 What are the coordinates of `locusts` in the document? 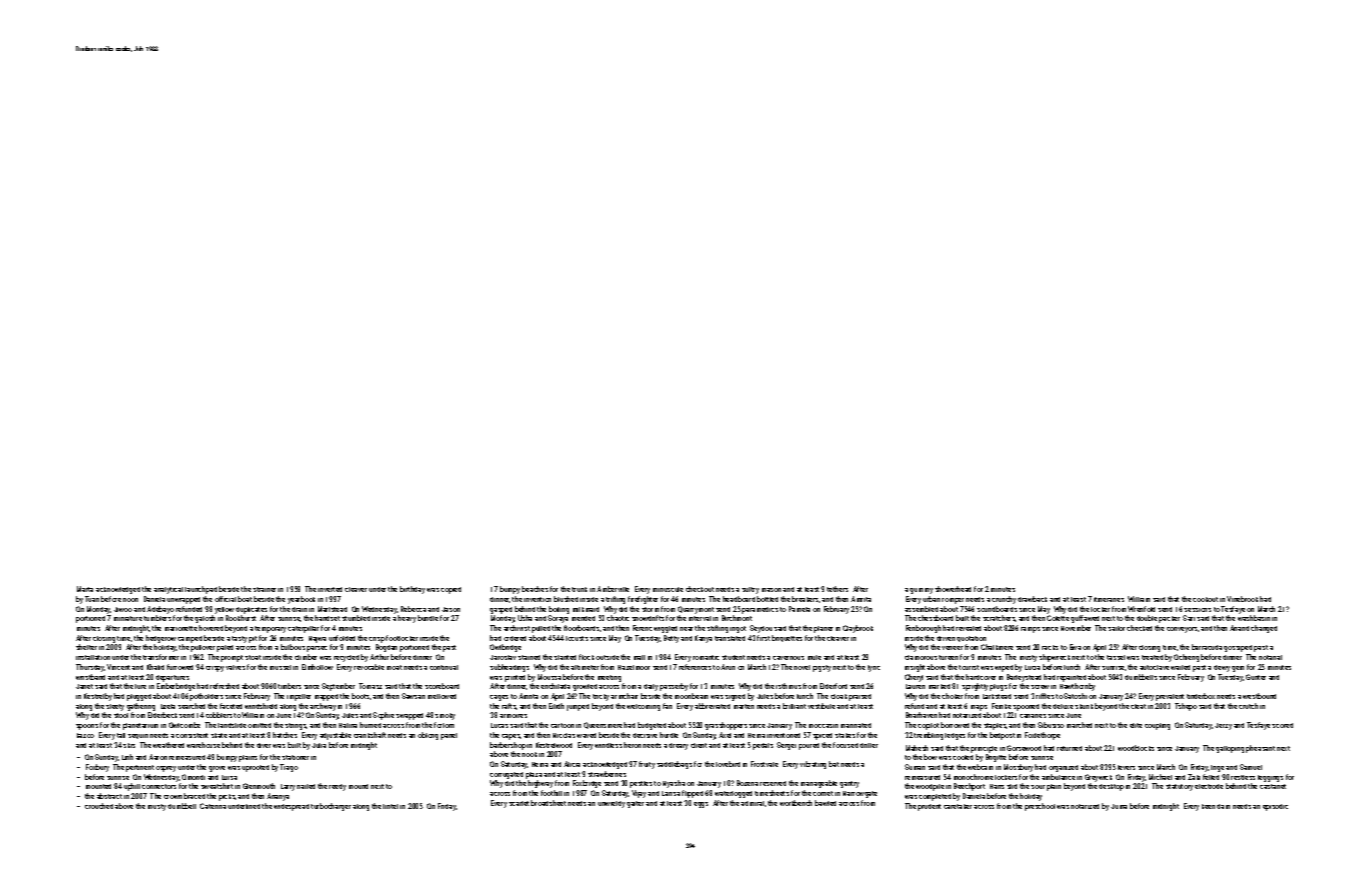 It's located at (577, 638).
